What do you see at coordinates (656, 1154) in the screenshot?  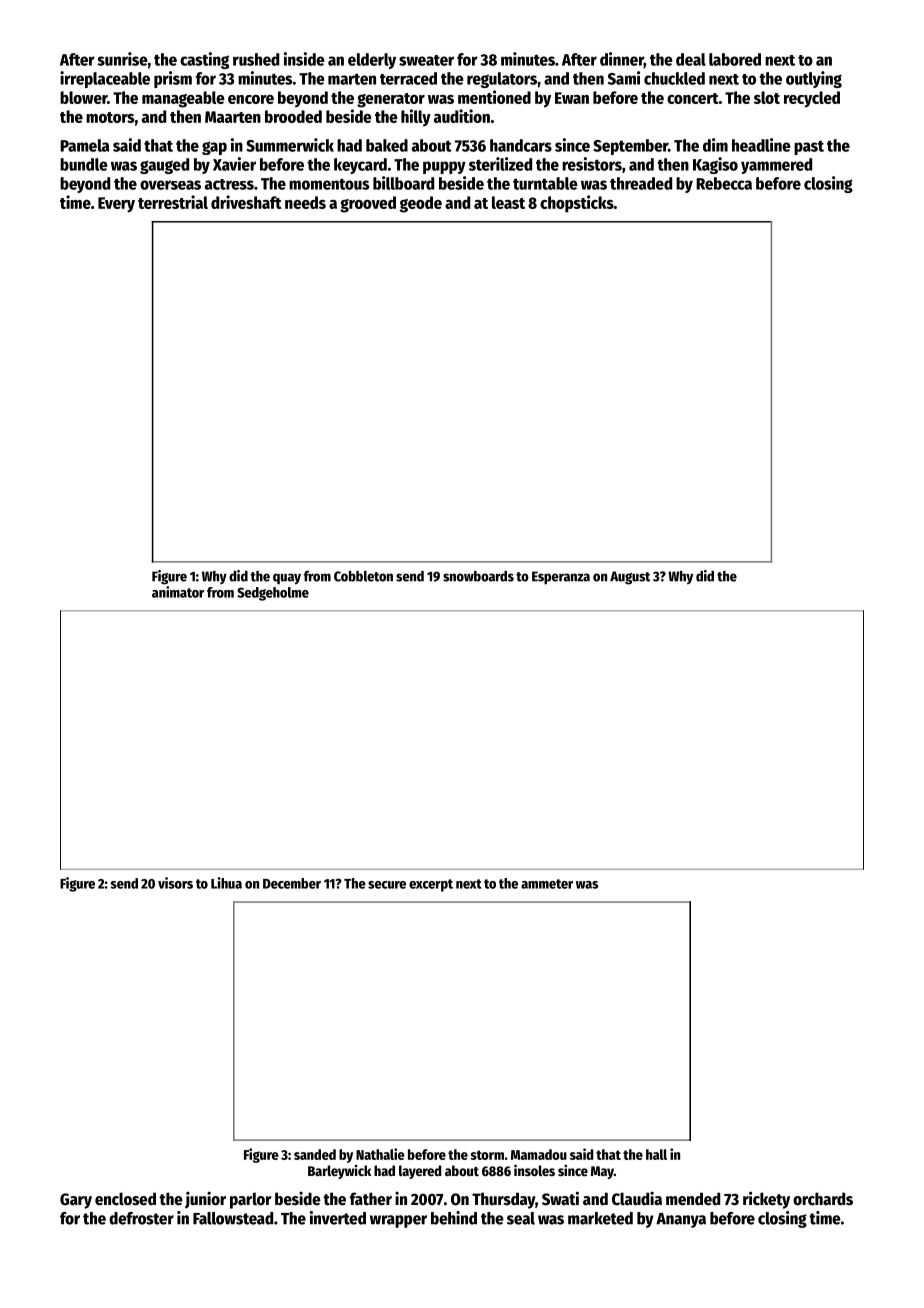 I see `hall` at bounding box center [656, 1154].
